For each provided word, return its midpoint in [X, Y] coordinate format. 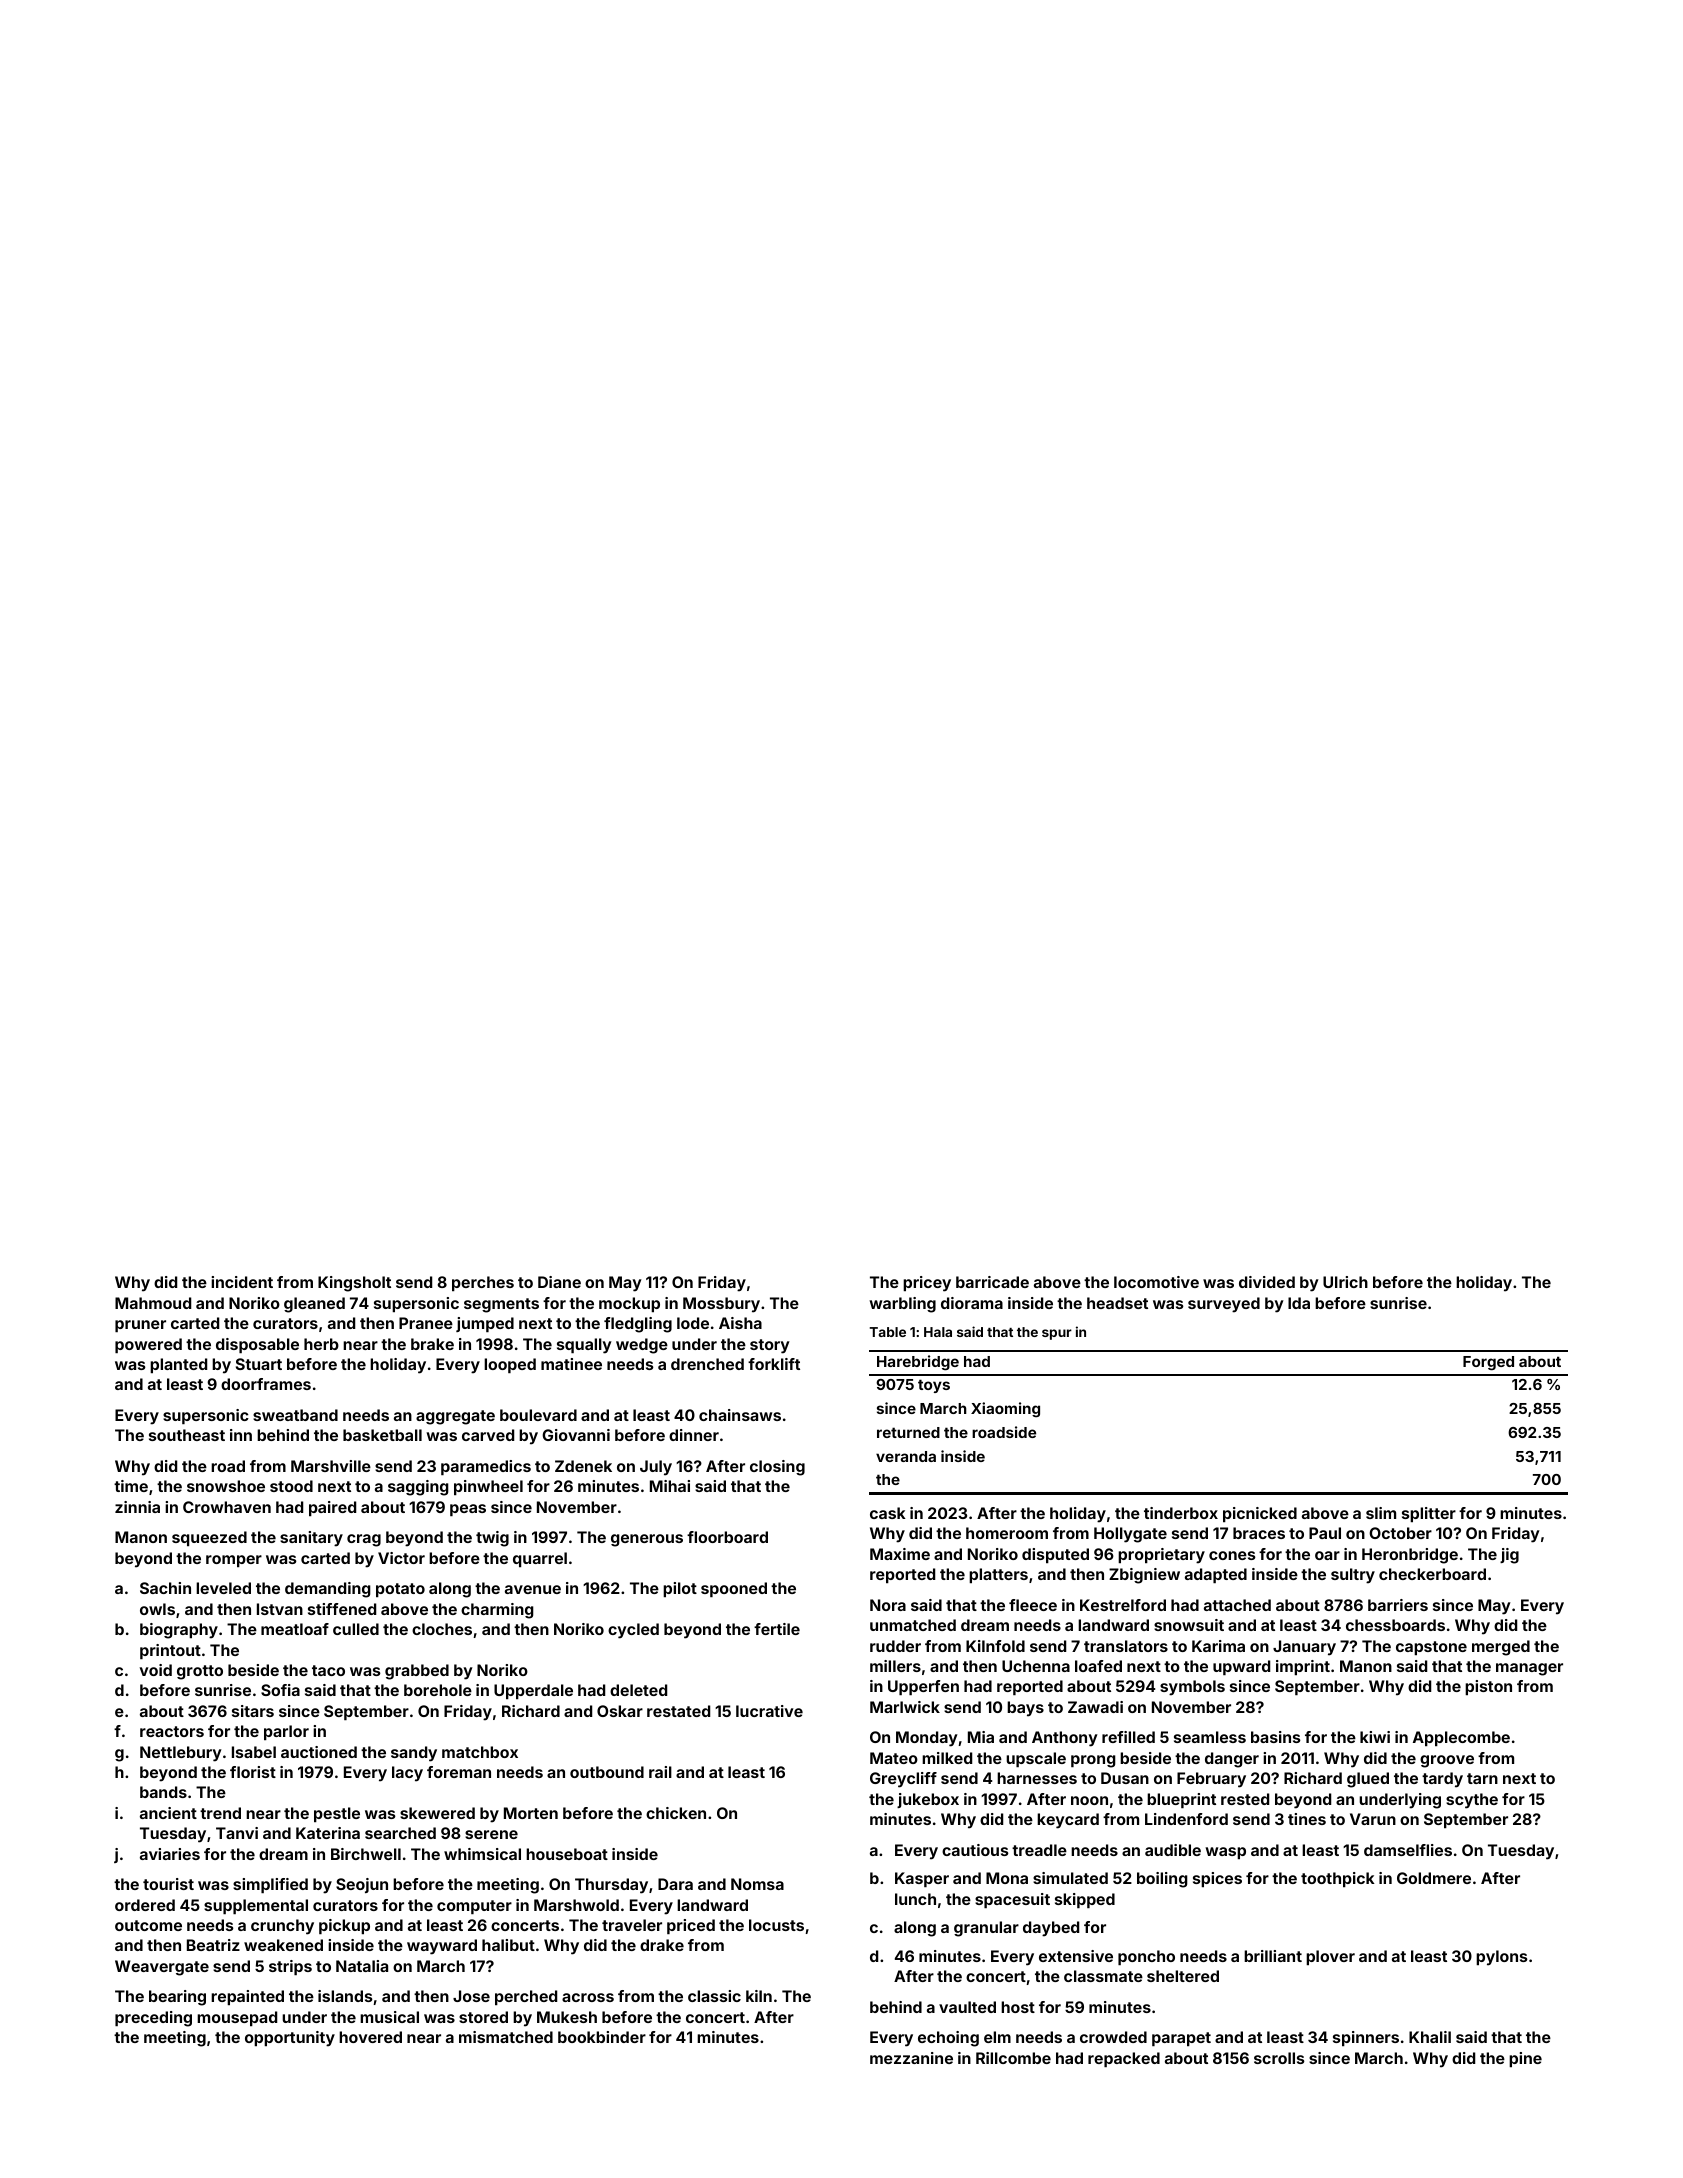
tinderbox [1181, 1513]
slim [1381, 1513]
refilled [1128, 1737]
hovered [370, 2037]
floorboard [727, 1537]
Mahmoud [153, 1303]
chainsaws [740, 1415]
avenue [533, 1589]
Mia [981, 1737]
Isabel [254, 1752]
